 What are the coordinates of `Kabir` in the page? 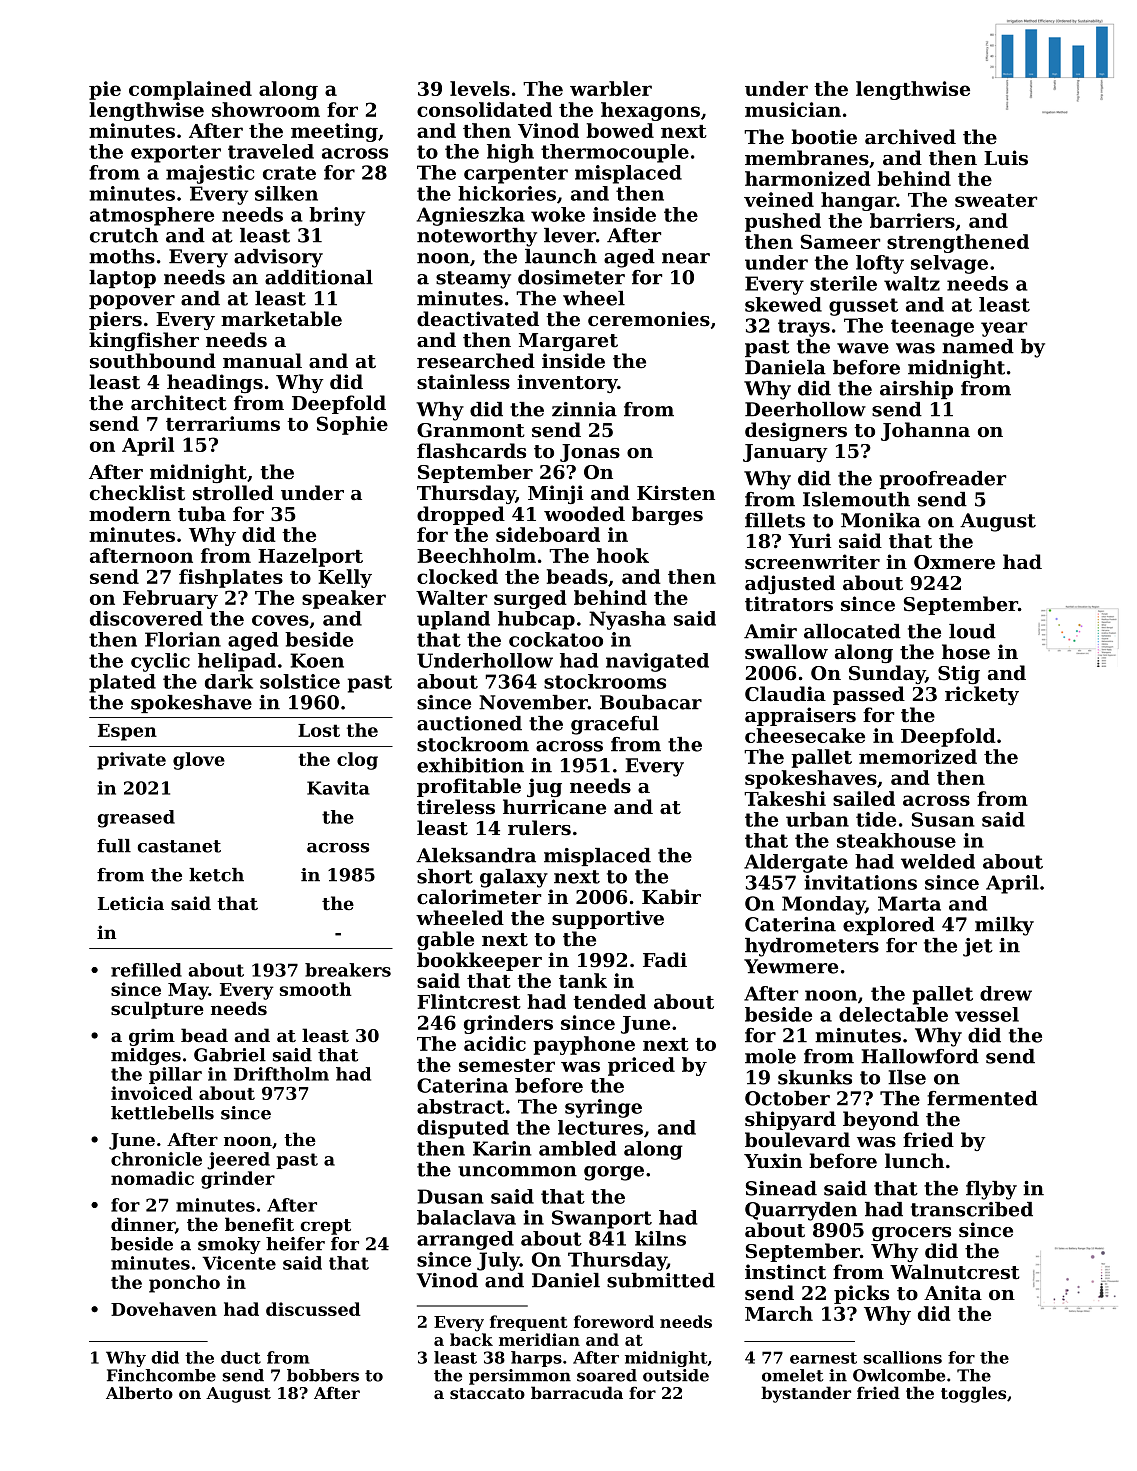 It's located at (671, 897).
